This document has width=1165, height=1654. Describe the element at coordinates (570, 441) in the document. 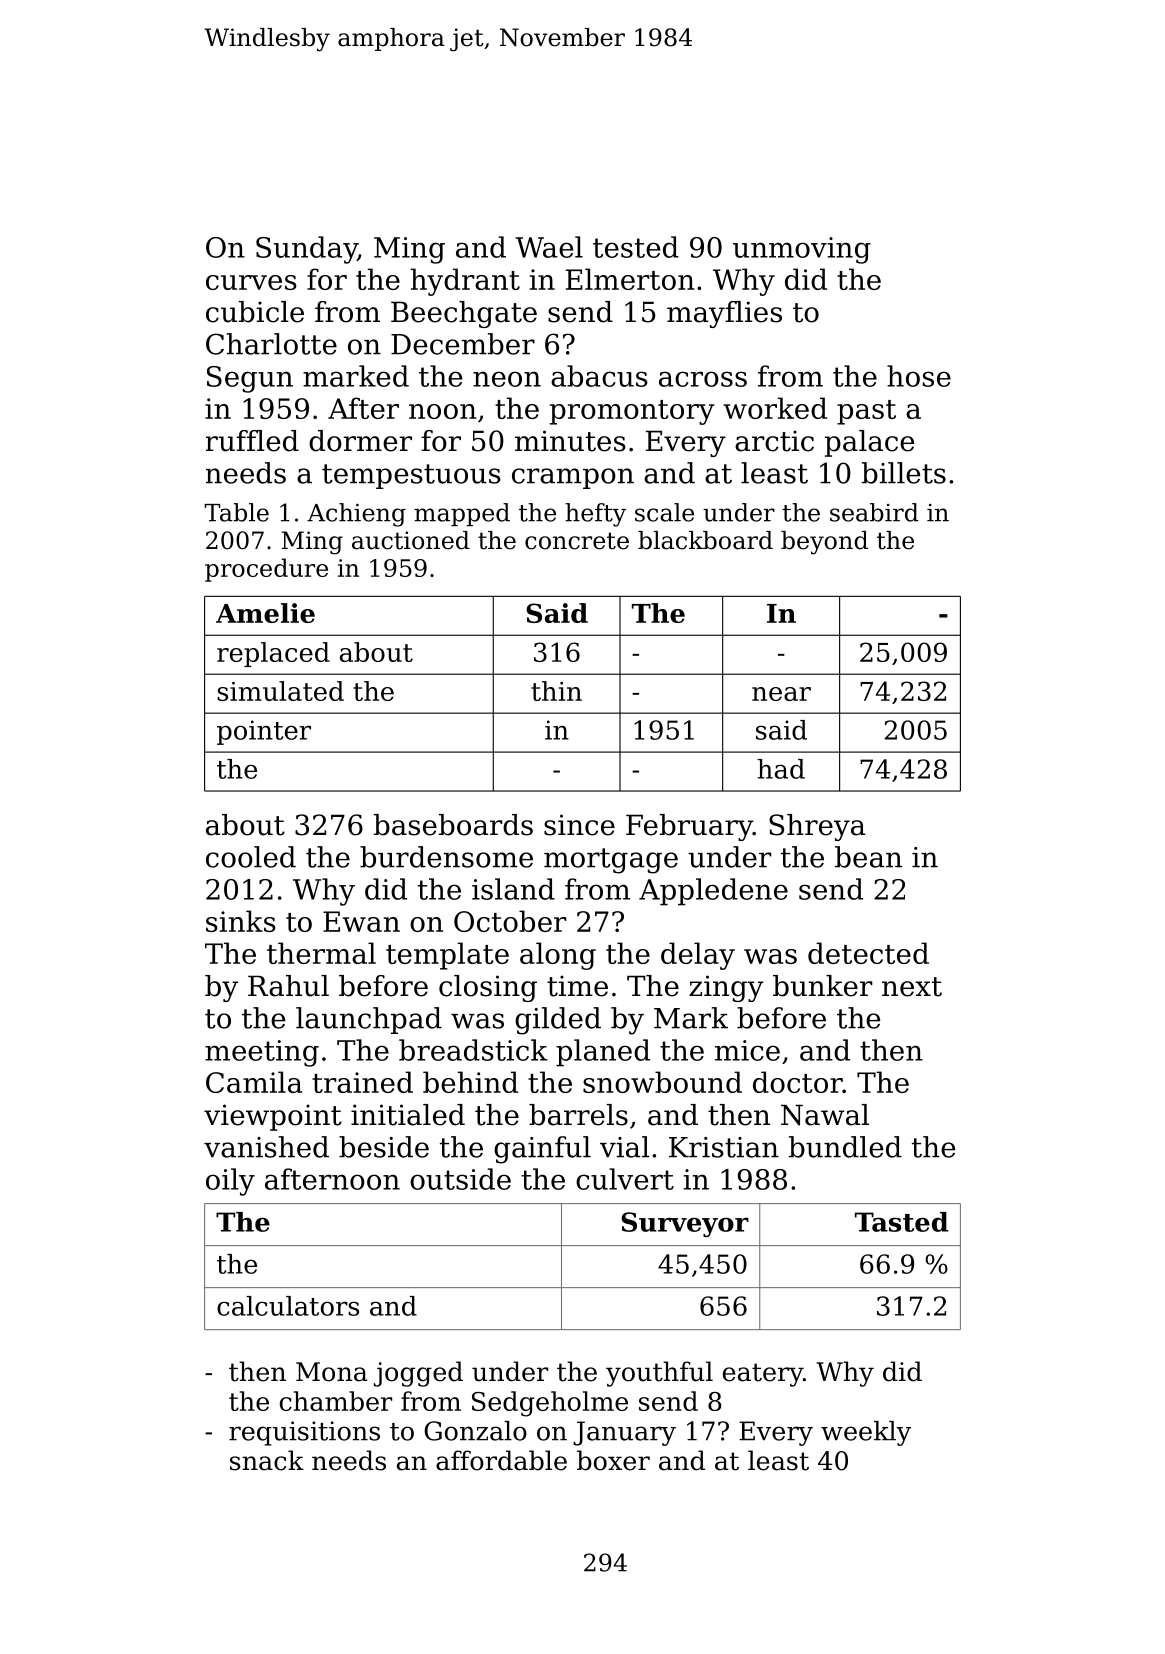

I see `minutes` at that location.
